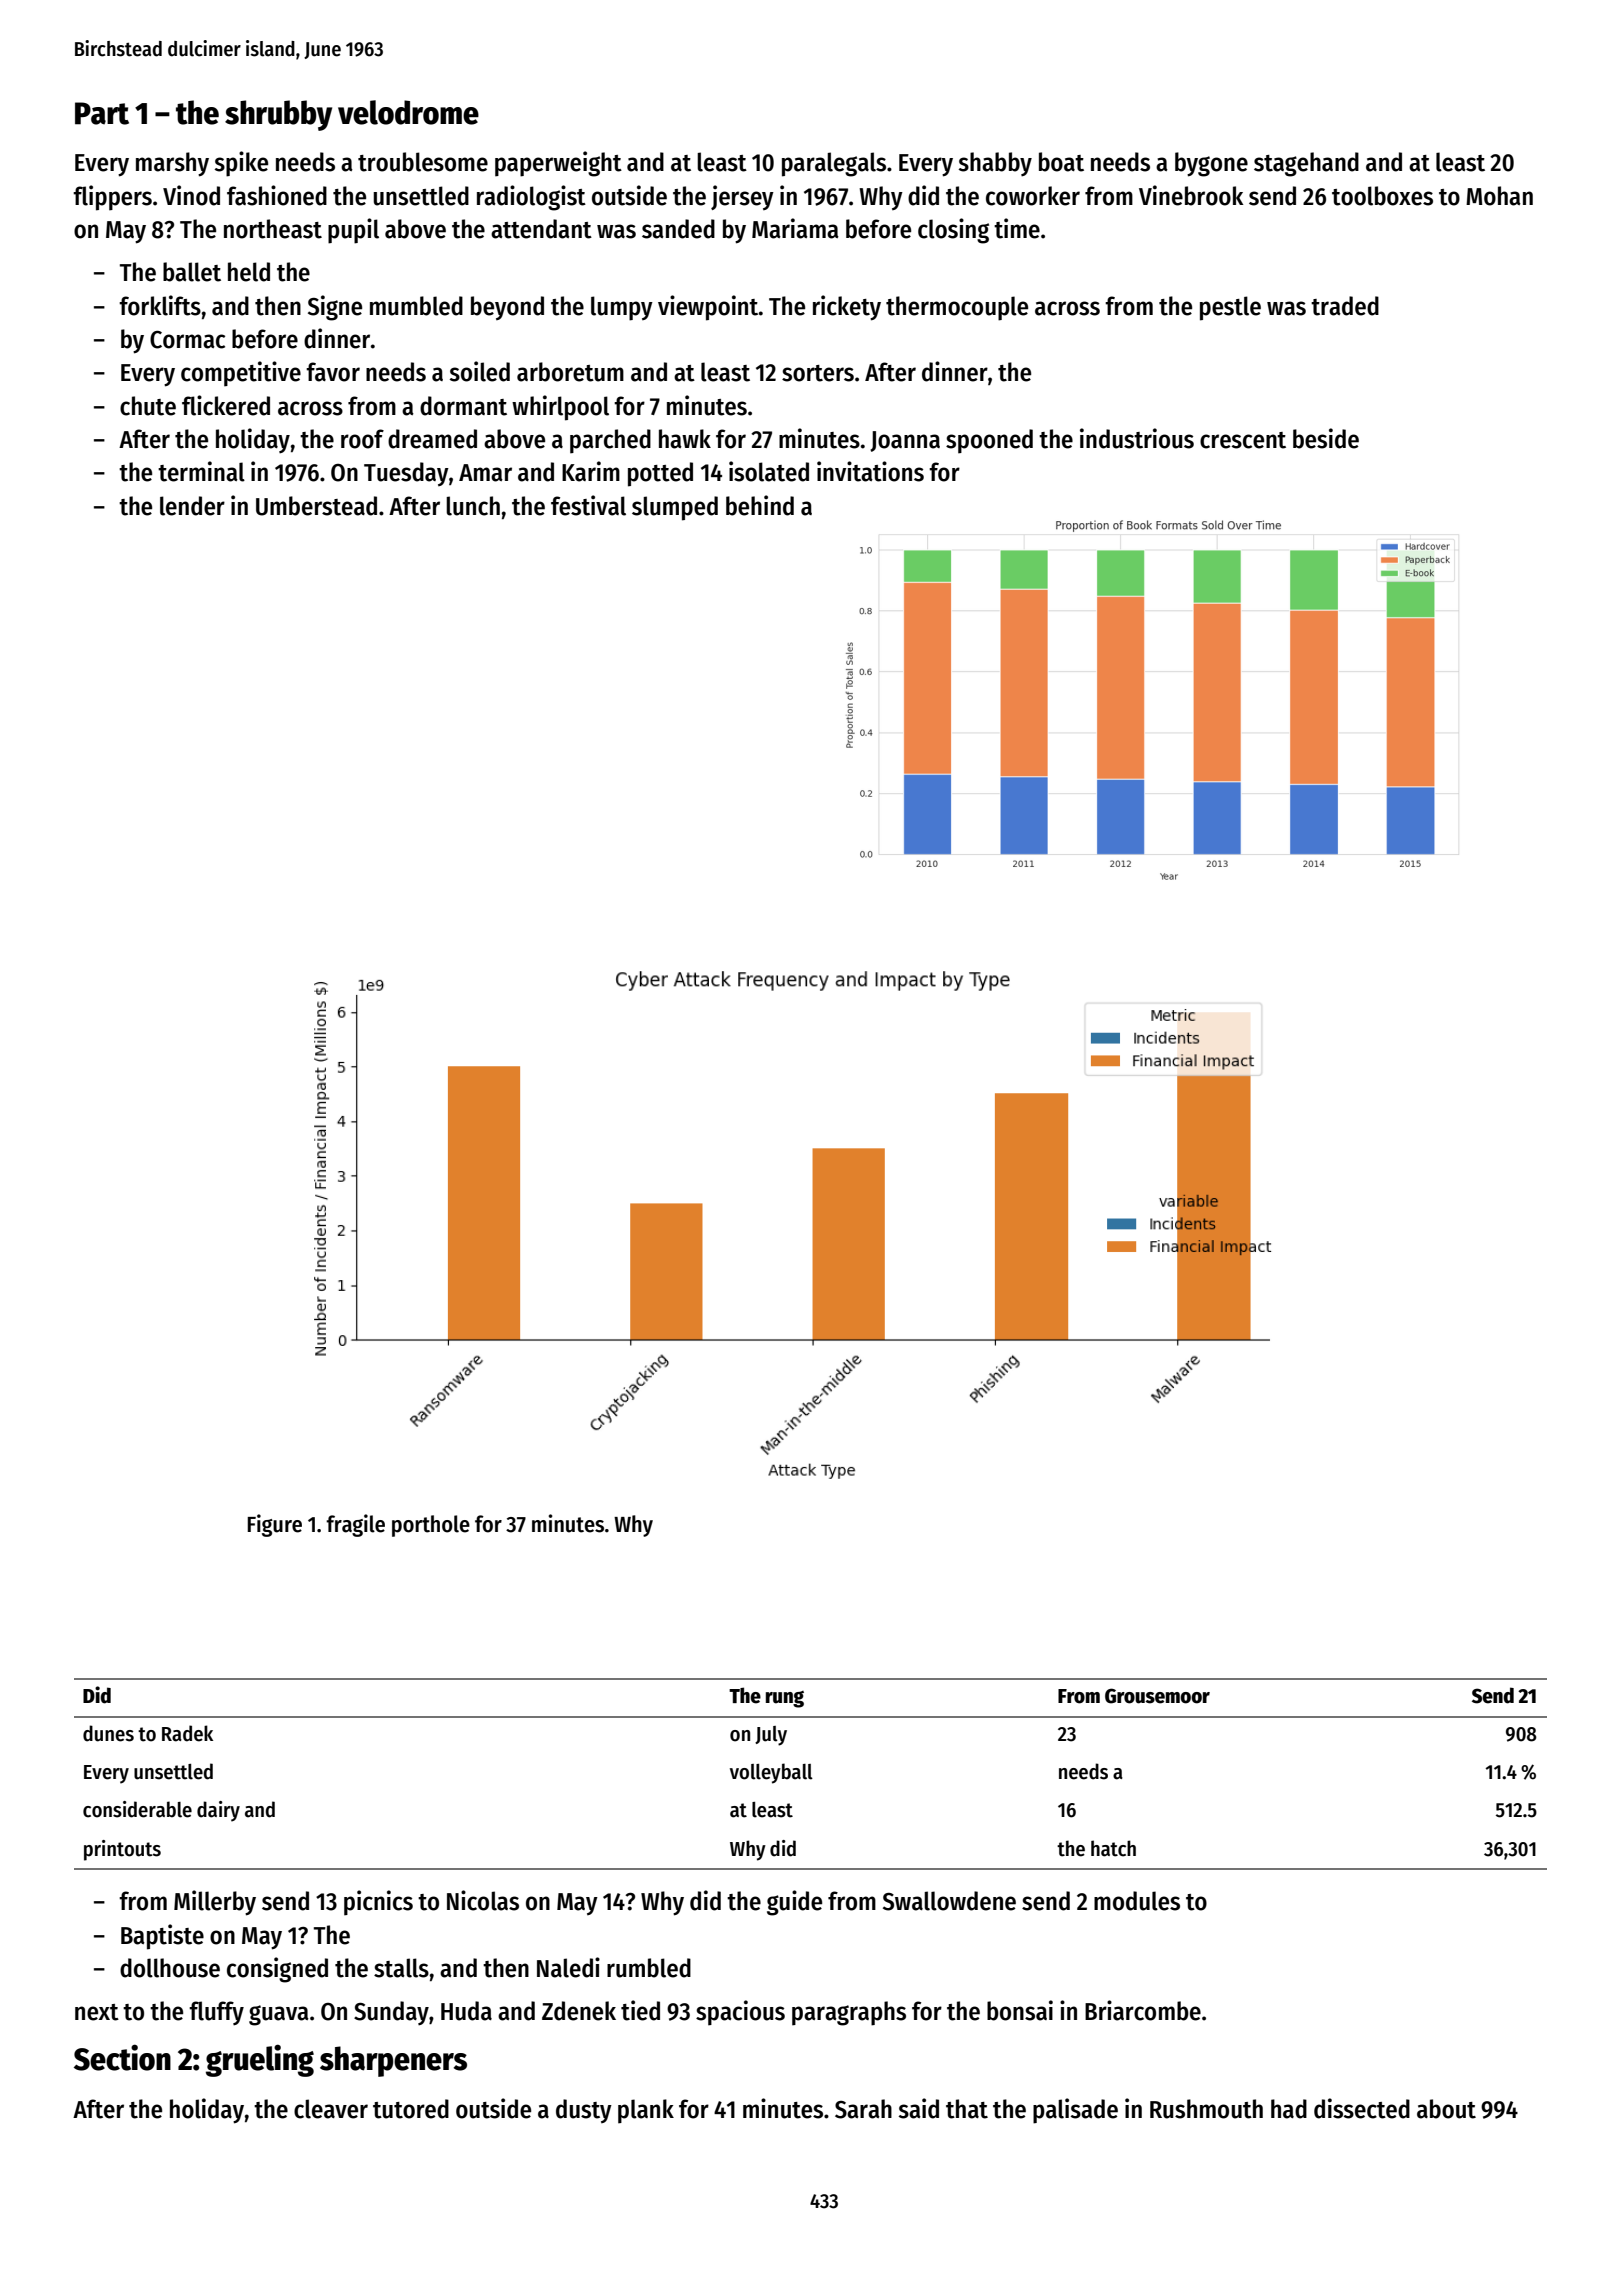 This screenshot has width=1620, height=2292. I want to click on lender, so click(192, 506).
